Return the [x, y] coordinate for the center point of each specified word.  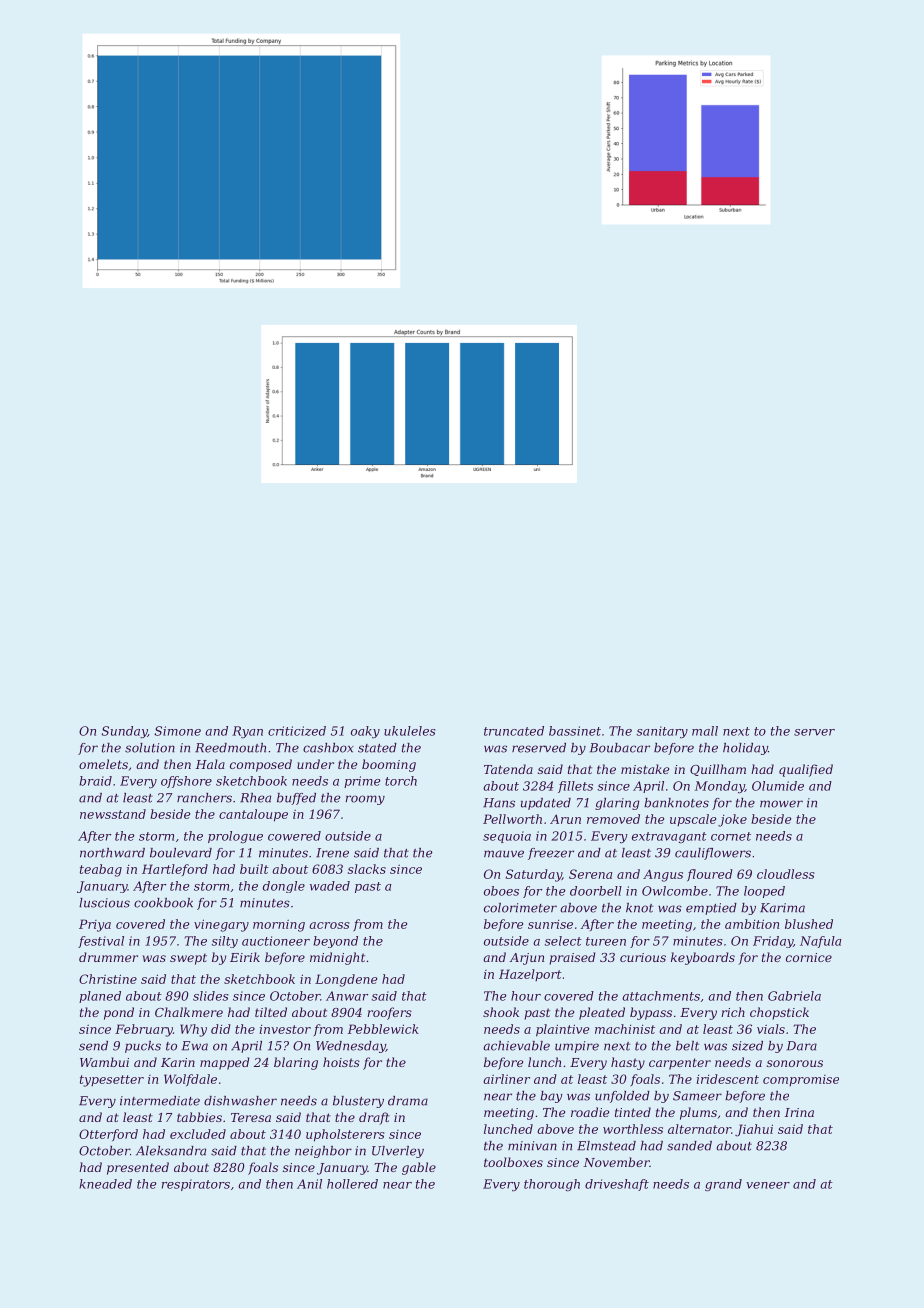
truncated [514, 731]
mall [705, 731]
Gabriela [794, 996]
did [221, 1029]
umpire [577, 1047]
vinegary [221, 925]
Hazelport [530, 975]
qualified [806, 770]
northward [112, 853]
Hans [499, 803]
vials [771, 1029]
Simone [177, 731]
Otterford [108, 1135]
